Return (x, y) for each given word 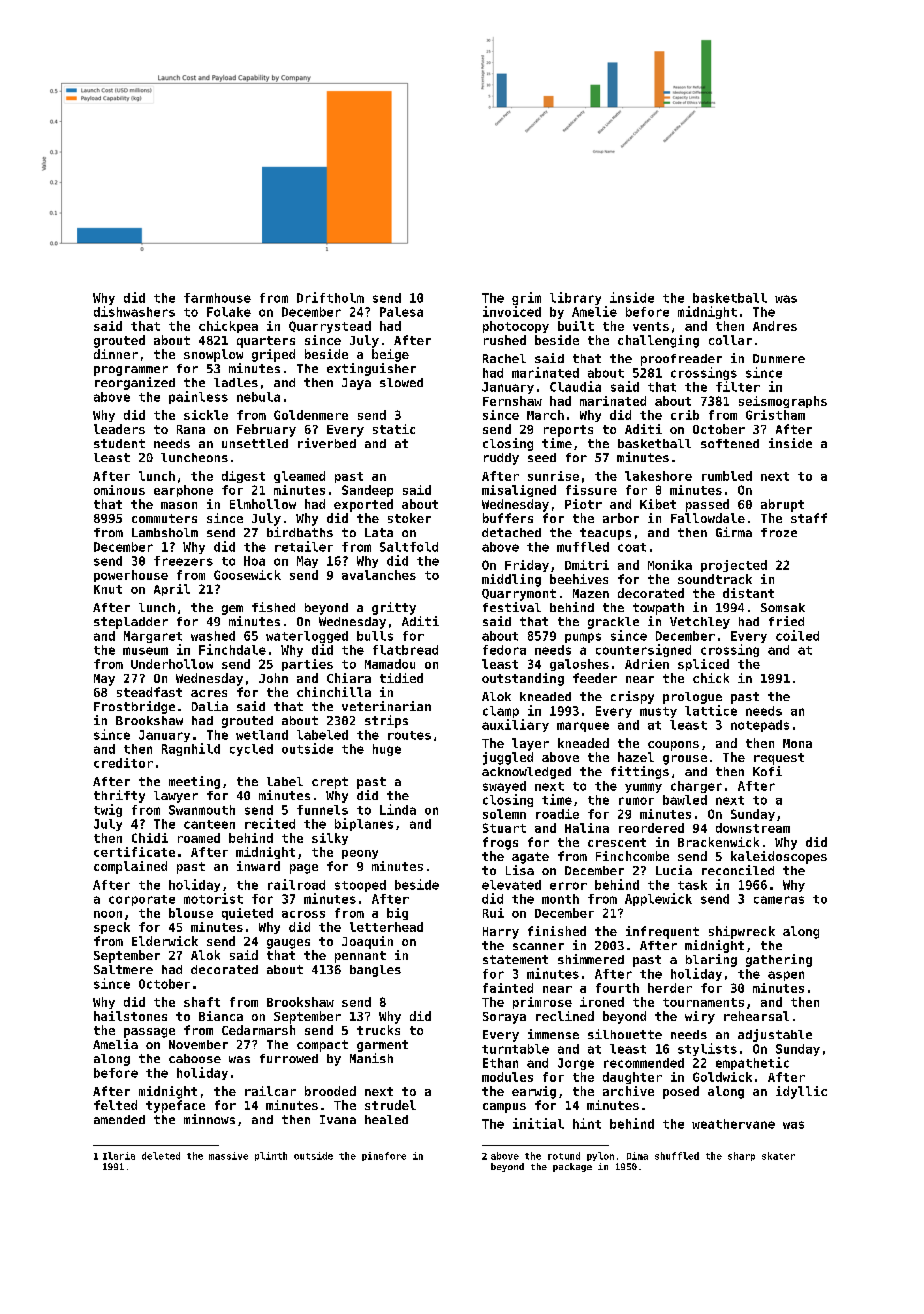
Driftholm (330, 297)
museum (145, 651)
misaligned (519, 491)
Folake (229, 312)
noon (108, 914)
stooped (360, 886)
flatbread (405, 650)
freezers (183, 561)
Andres (775, 326)
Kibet (658, 504)
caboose (195, 1058)
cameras (779, 900)
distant (748, 593)
